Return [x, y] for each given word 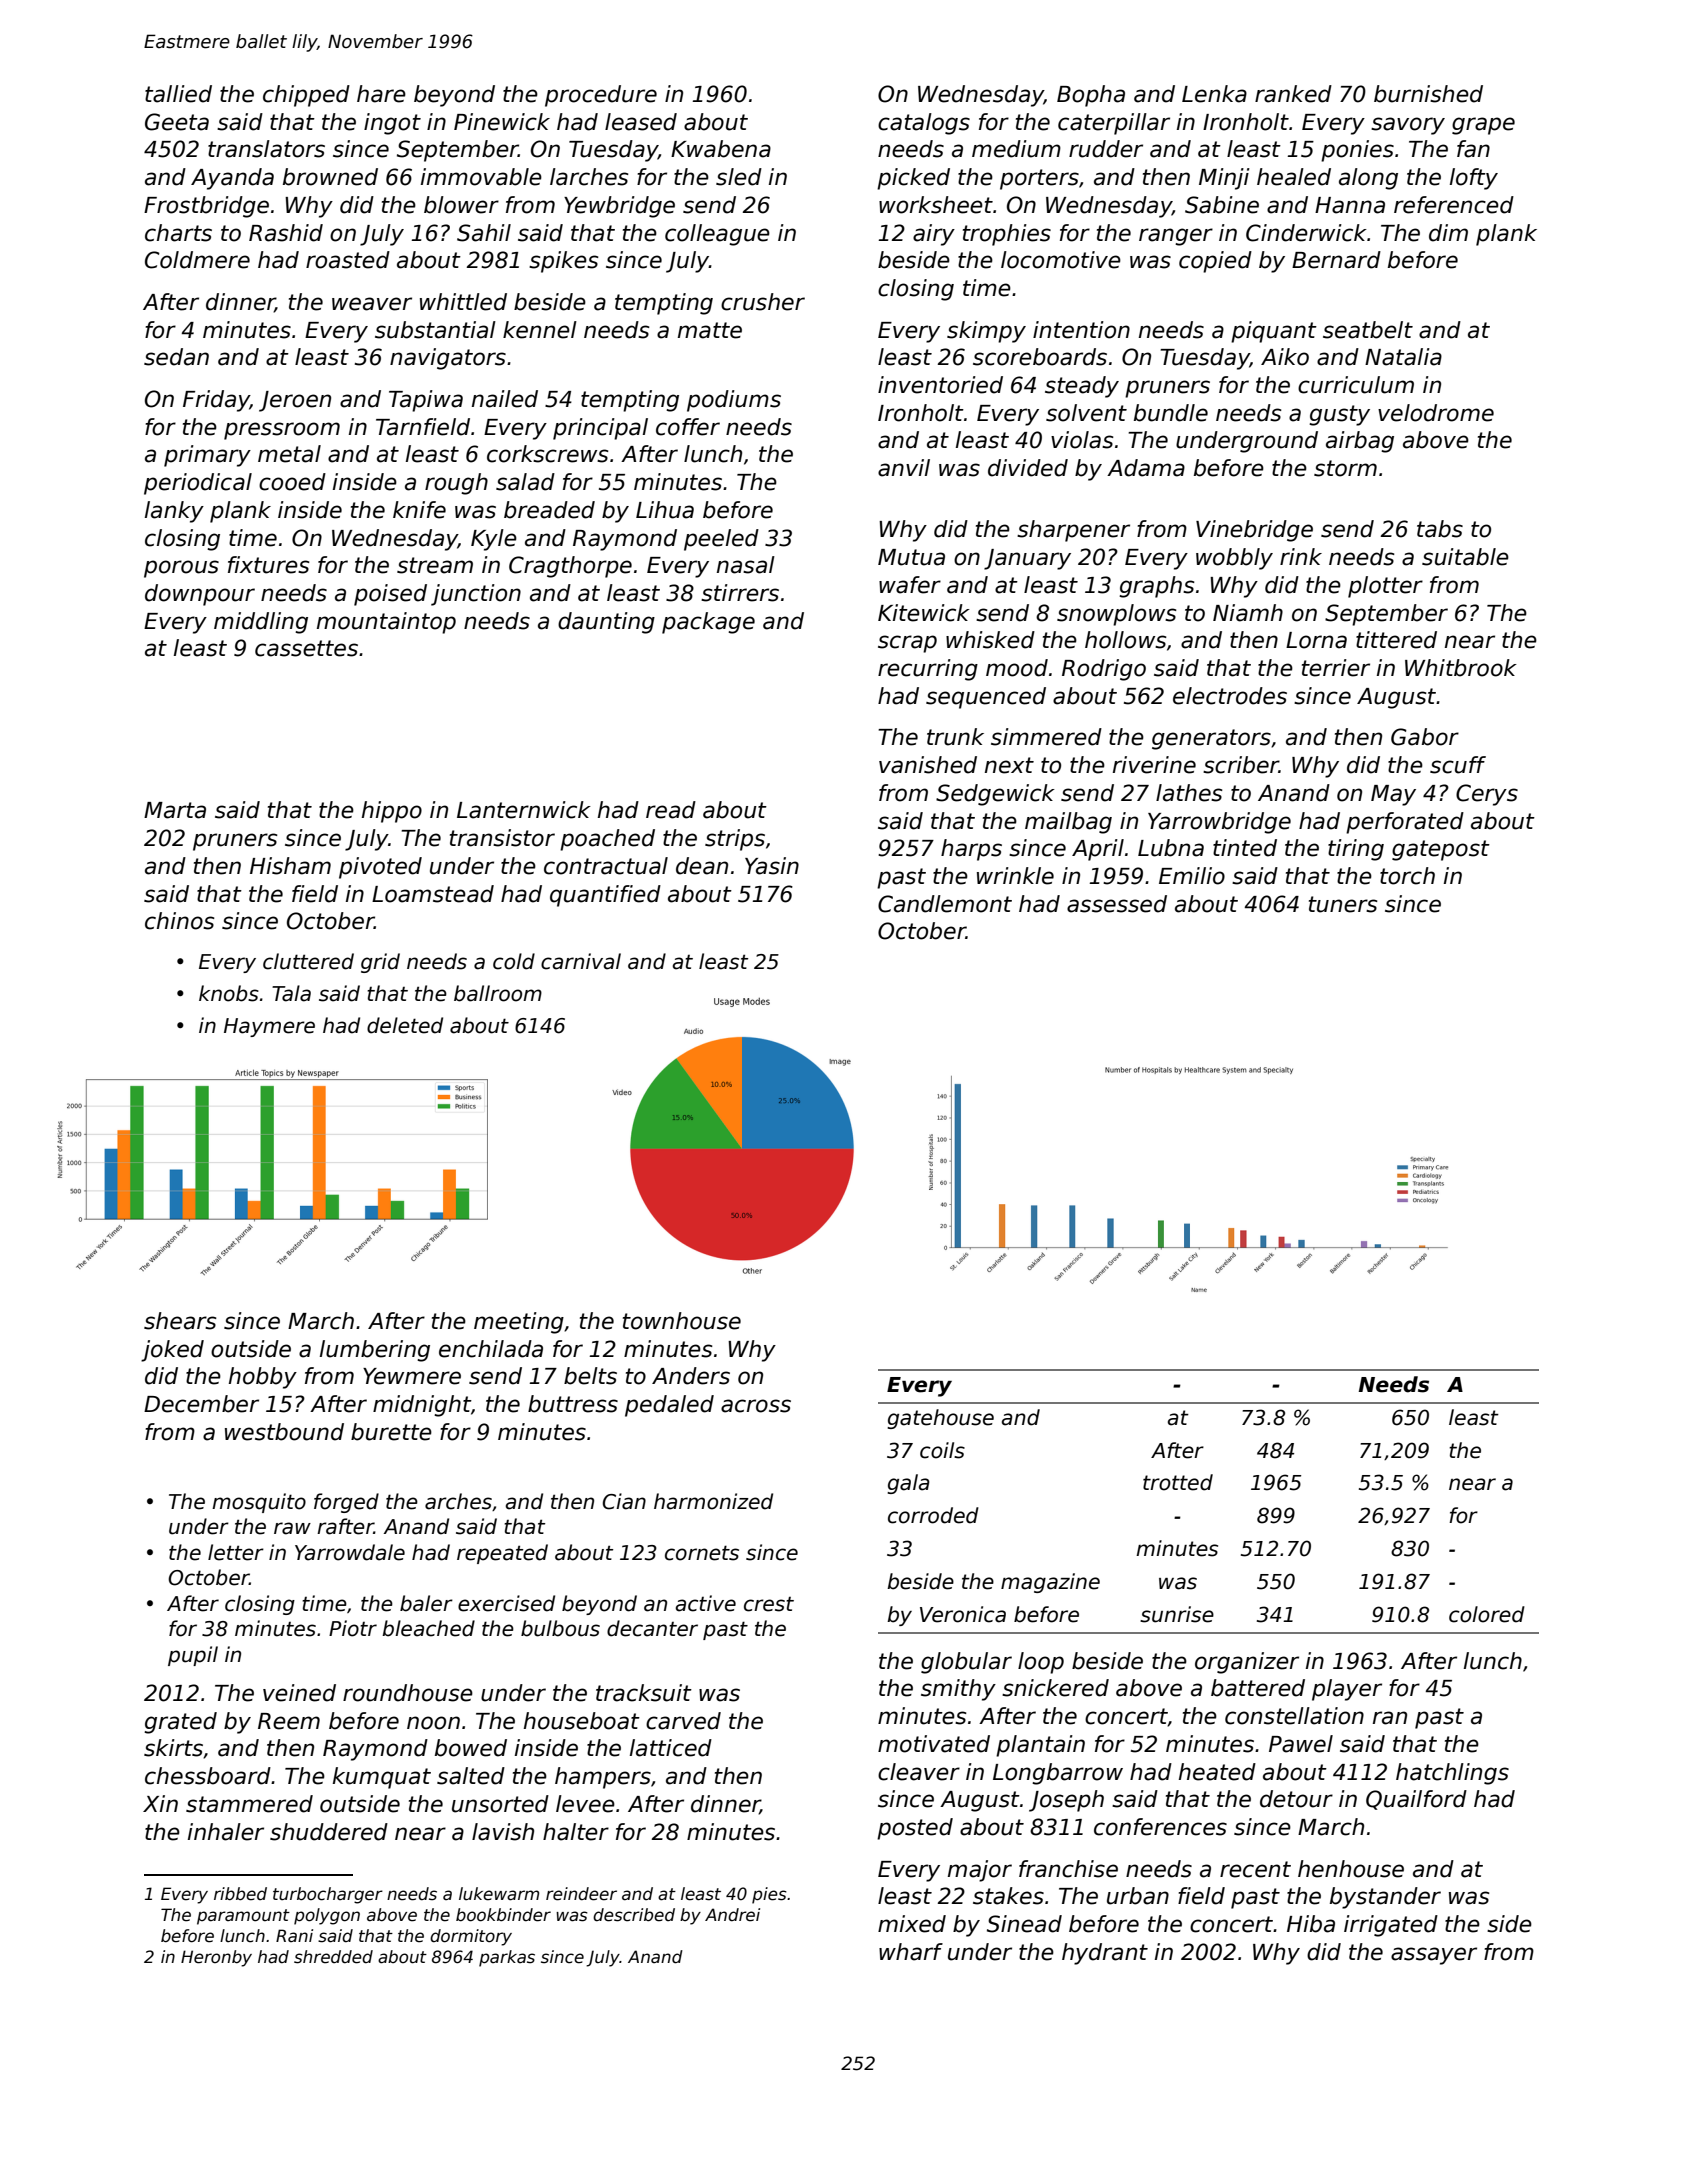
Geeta [177, 122]
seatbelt [1368, 330]
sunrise [1177, 1614]
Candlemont [945, 904]
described [634, 1915]
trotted [1178, 1482]
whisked [990, 640]
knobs [229, 993]
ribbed [240, 1894]
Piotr [353, 1628]
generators [1211, 739]
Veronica [963, 1614]
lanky [174, 512]
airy [934, 235]
